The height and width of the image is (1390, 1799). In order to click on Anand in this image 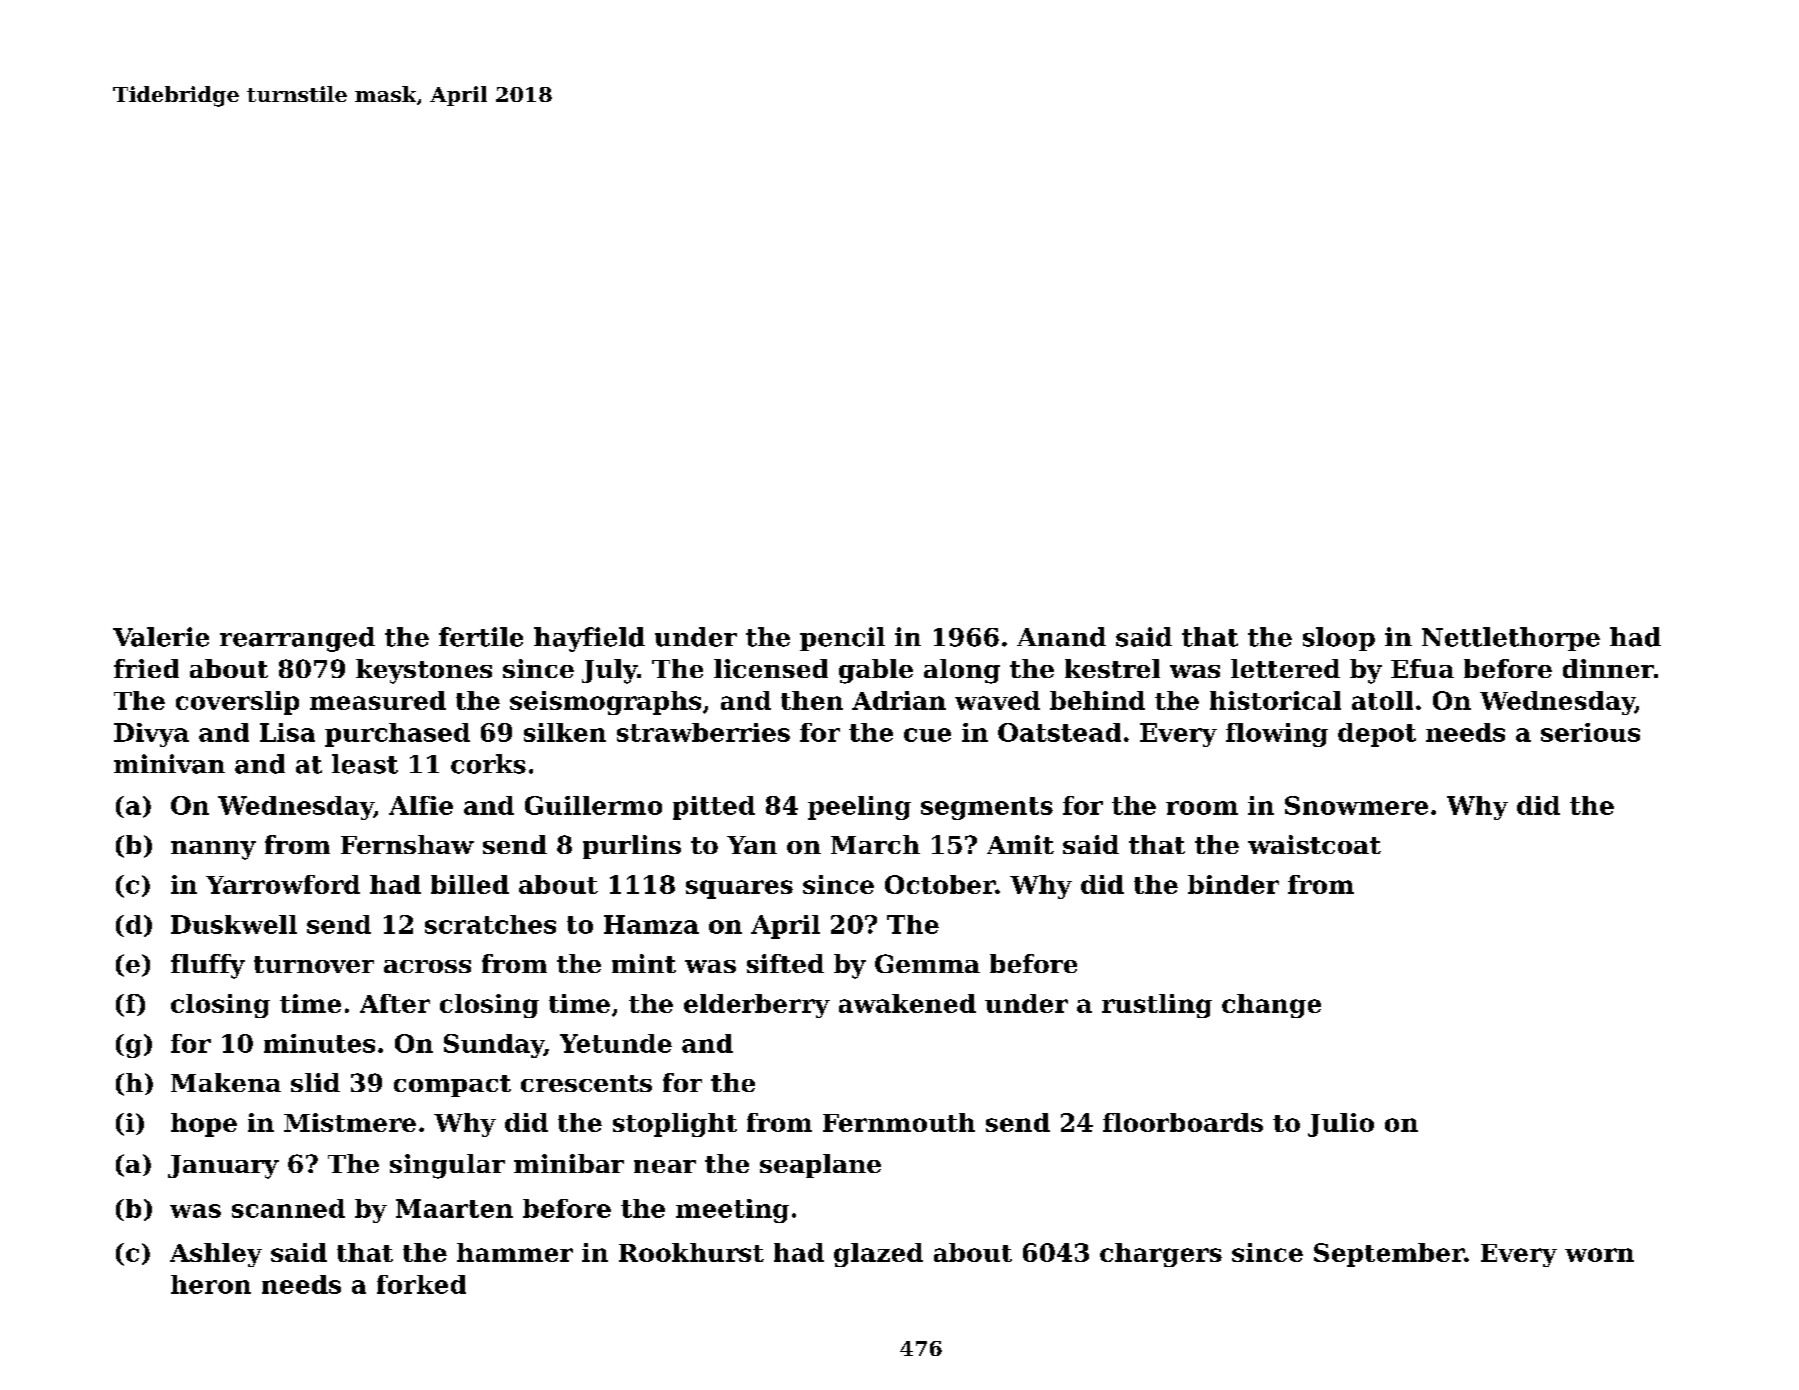, I will do `click(1061, 637)`.
